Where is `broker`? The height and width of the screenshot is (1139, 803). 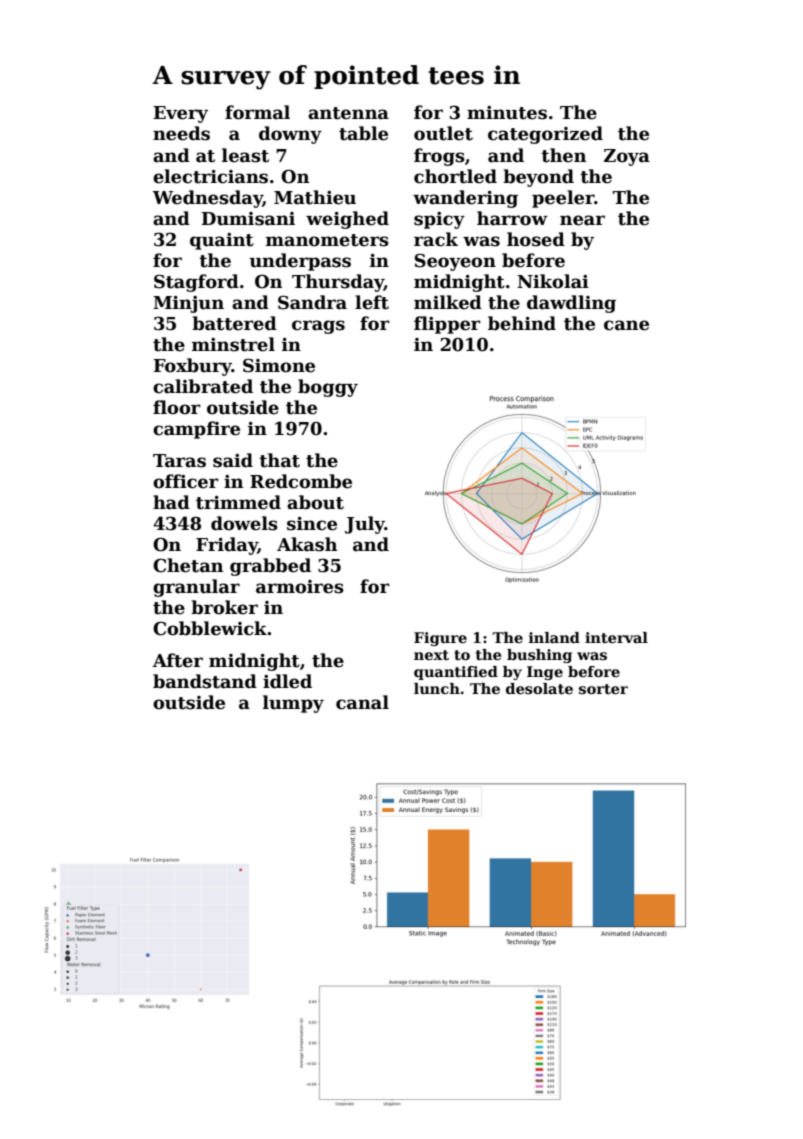 broker is located at coordinates (224, 607).
